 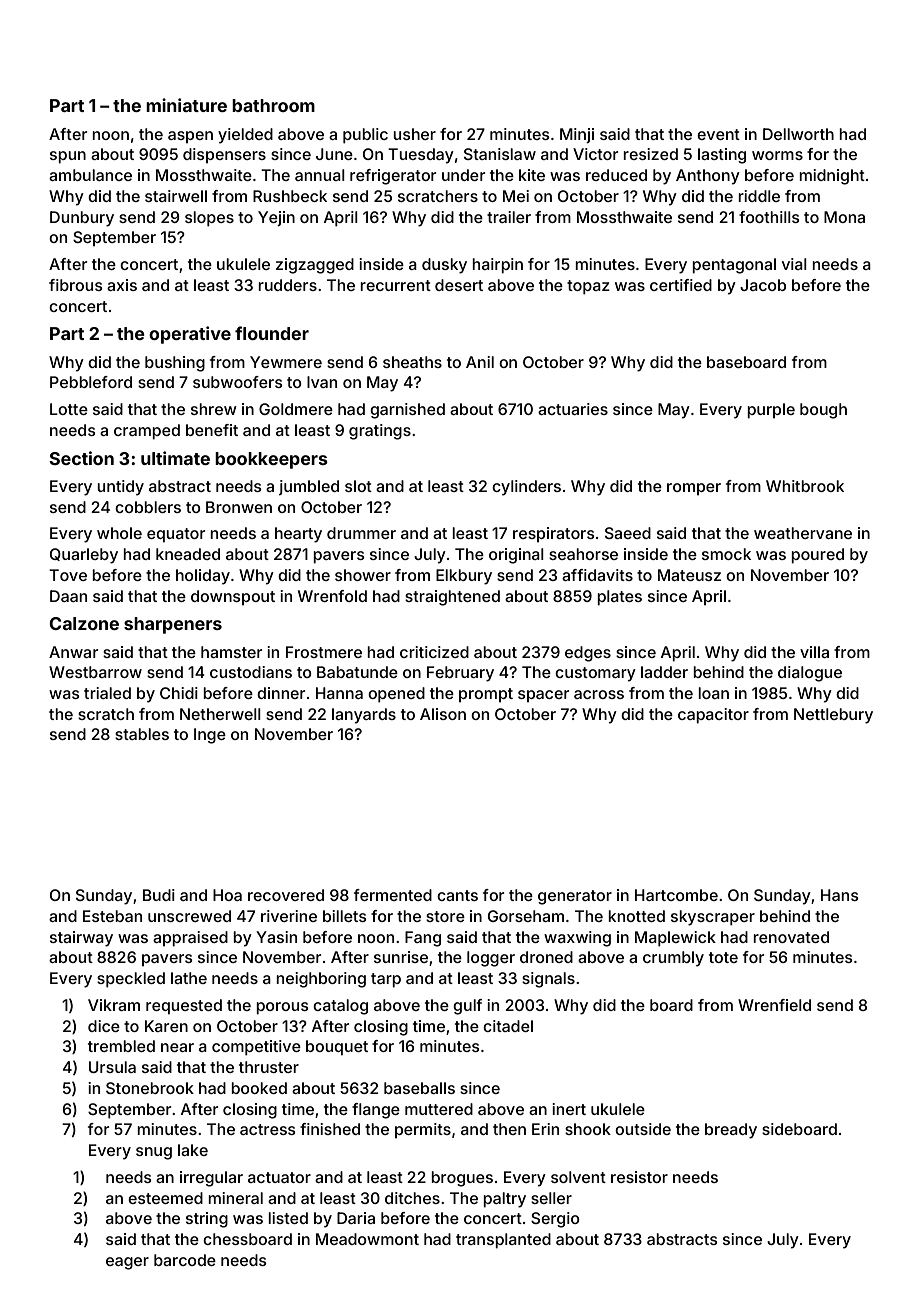 What do you see at coordinates (708, 177) in the page?
I see `Anthony` at bounding box center [708, 177].
